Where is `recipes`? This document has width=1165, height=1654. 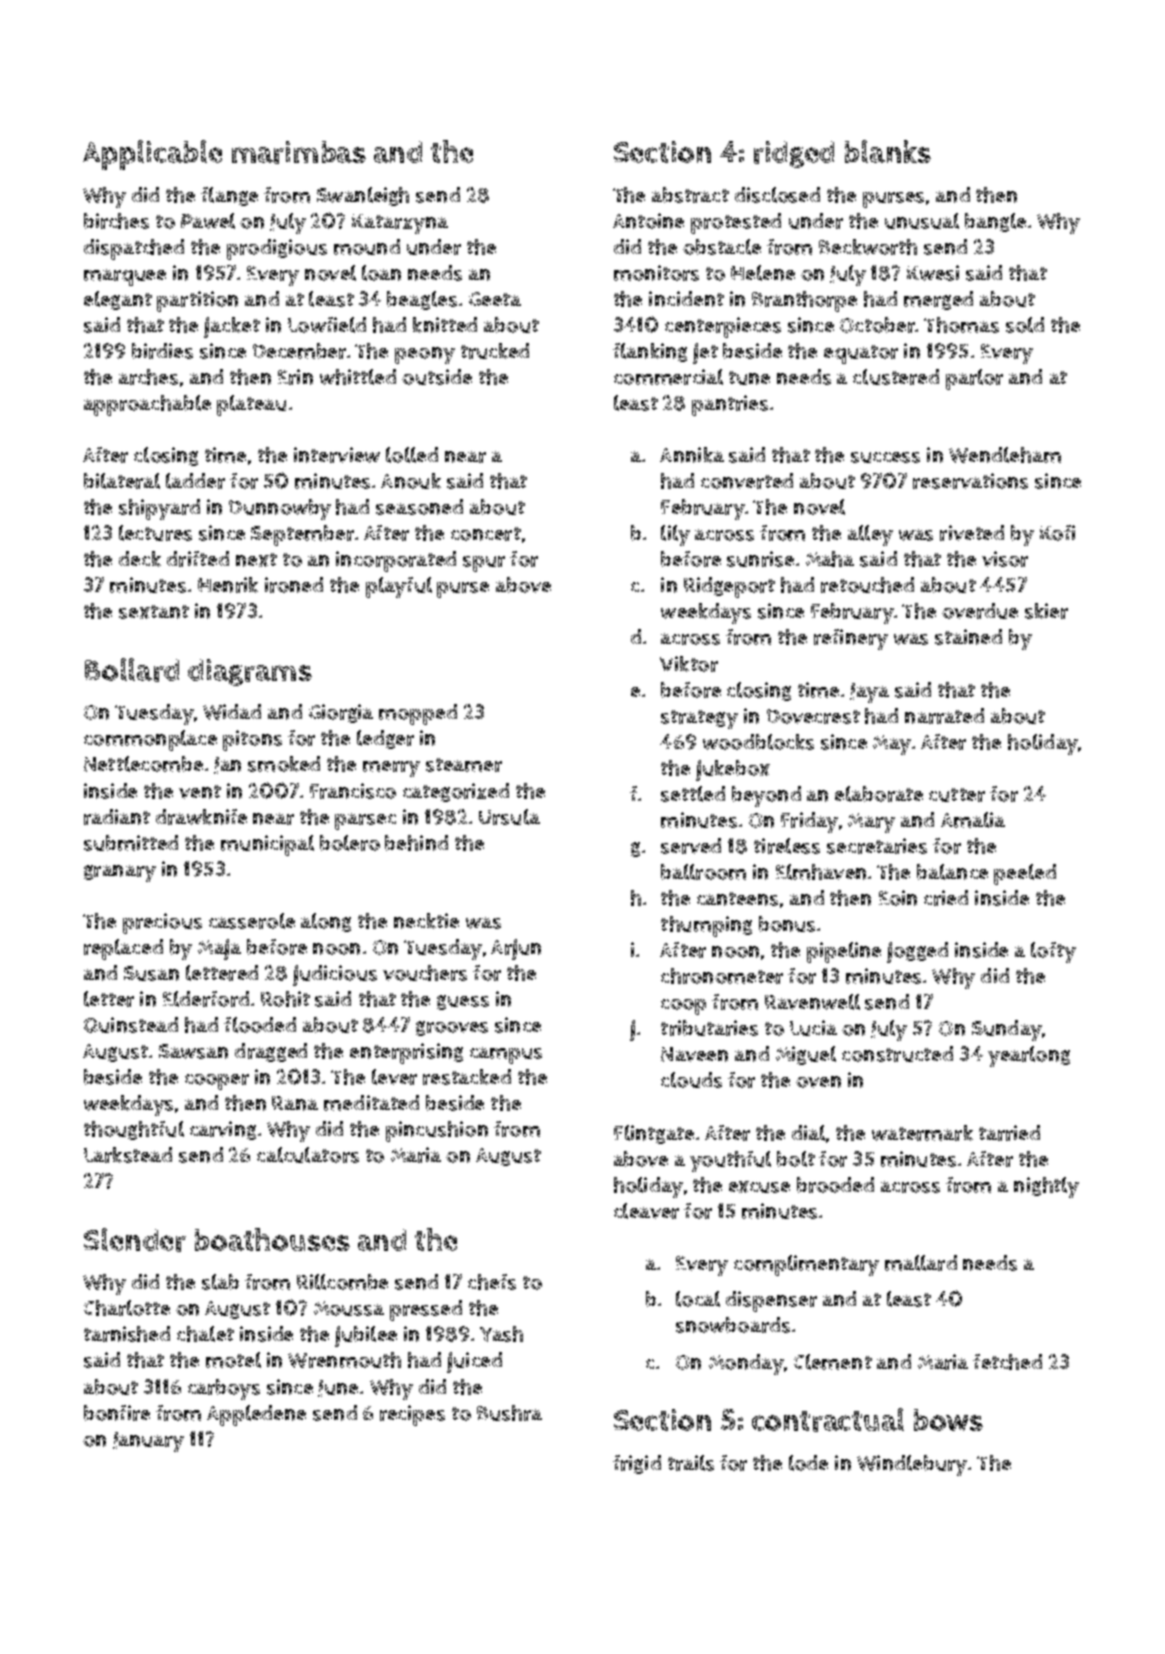
recipes is located at coordinates (412, 1415).
